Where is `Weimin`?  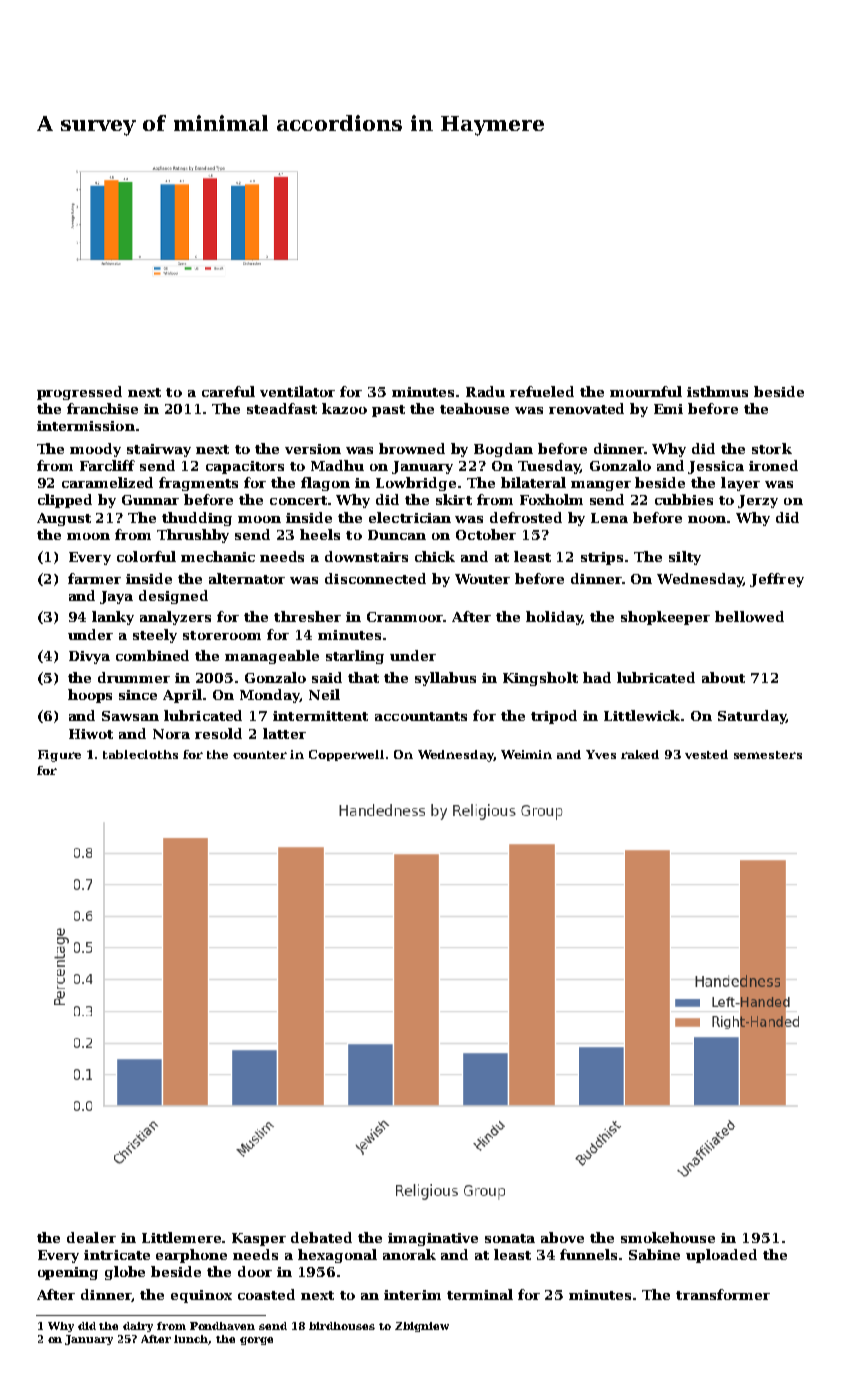
Weimin is located at coordinates (526, 754).
